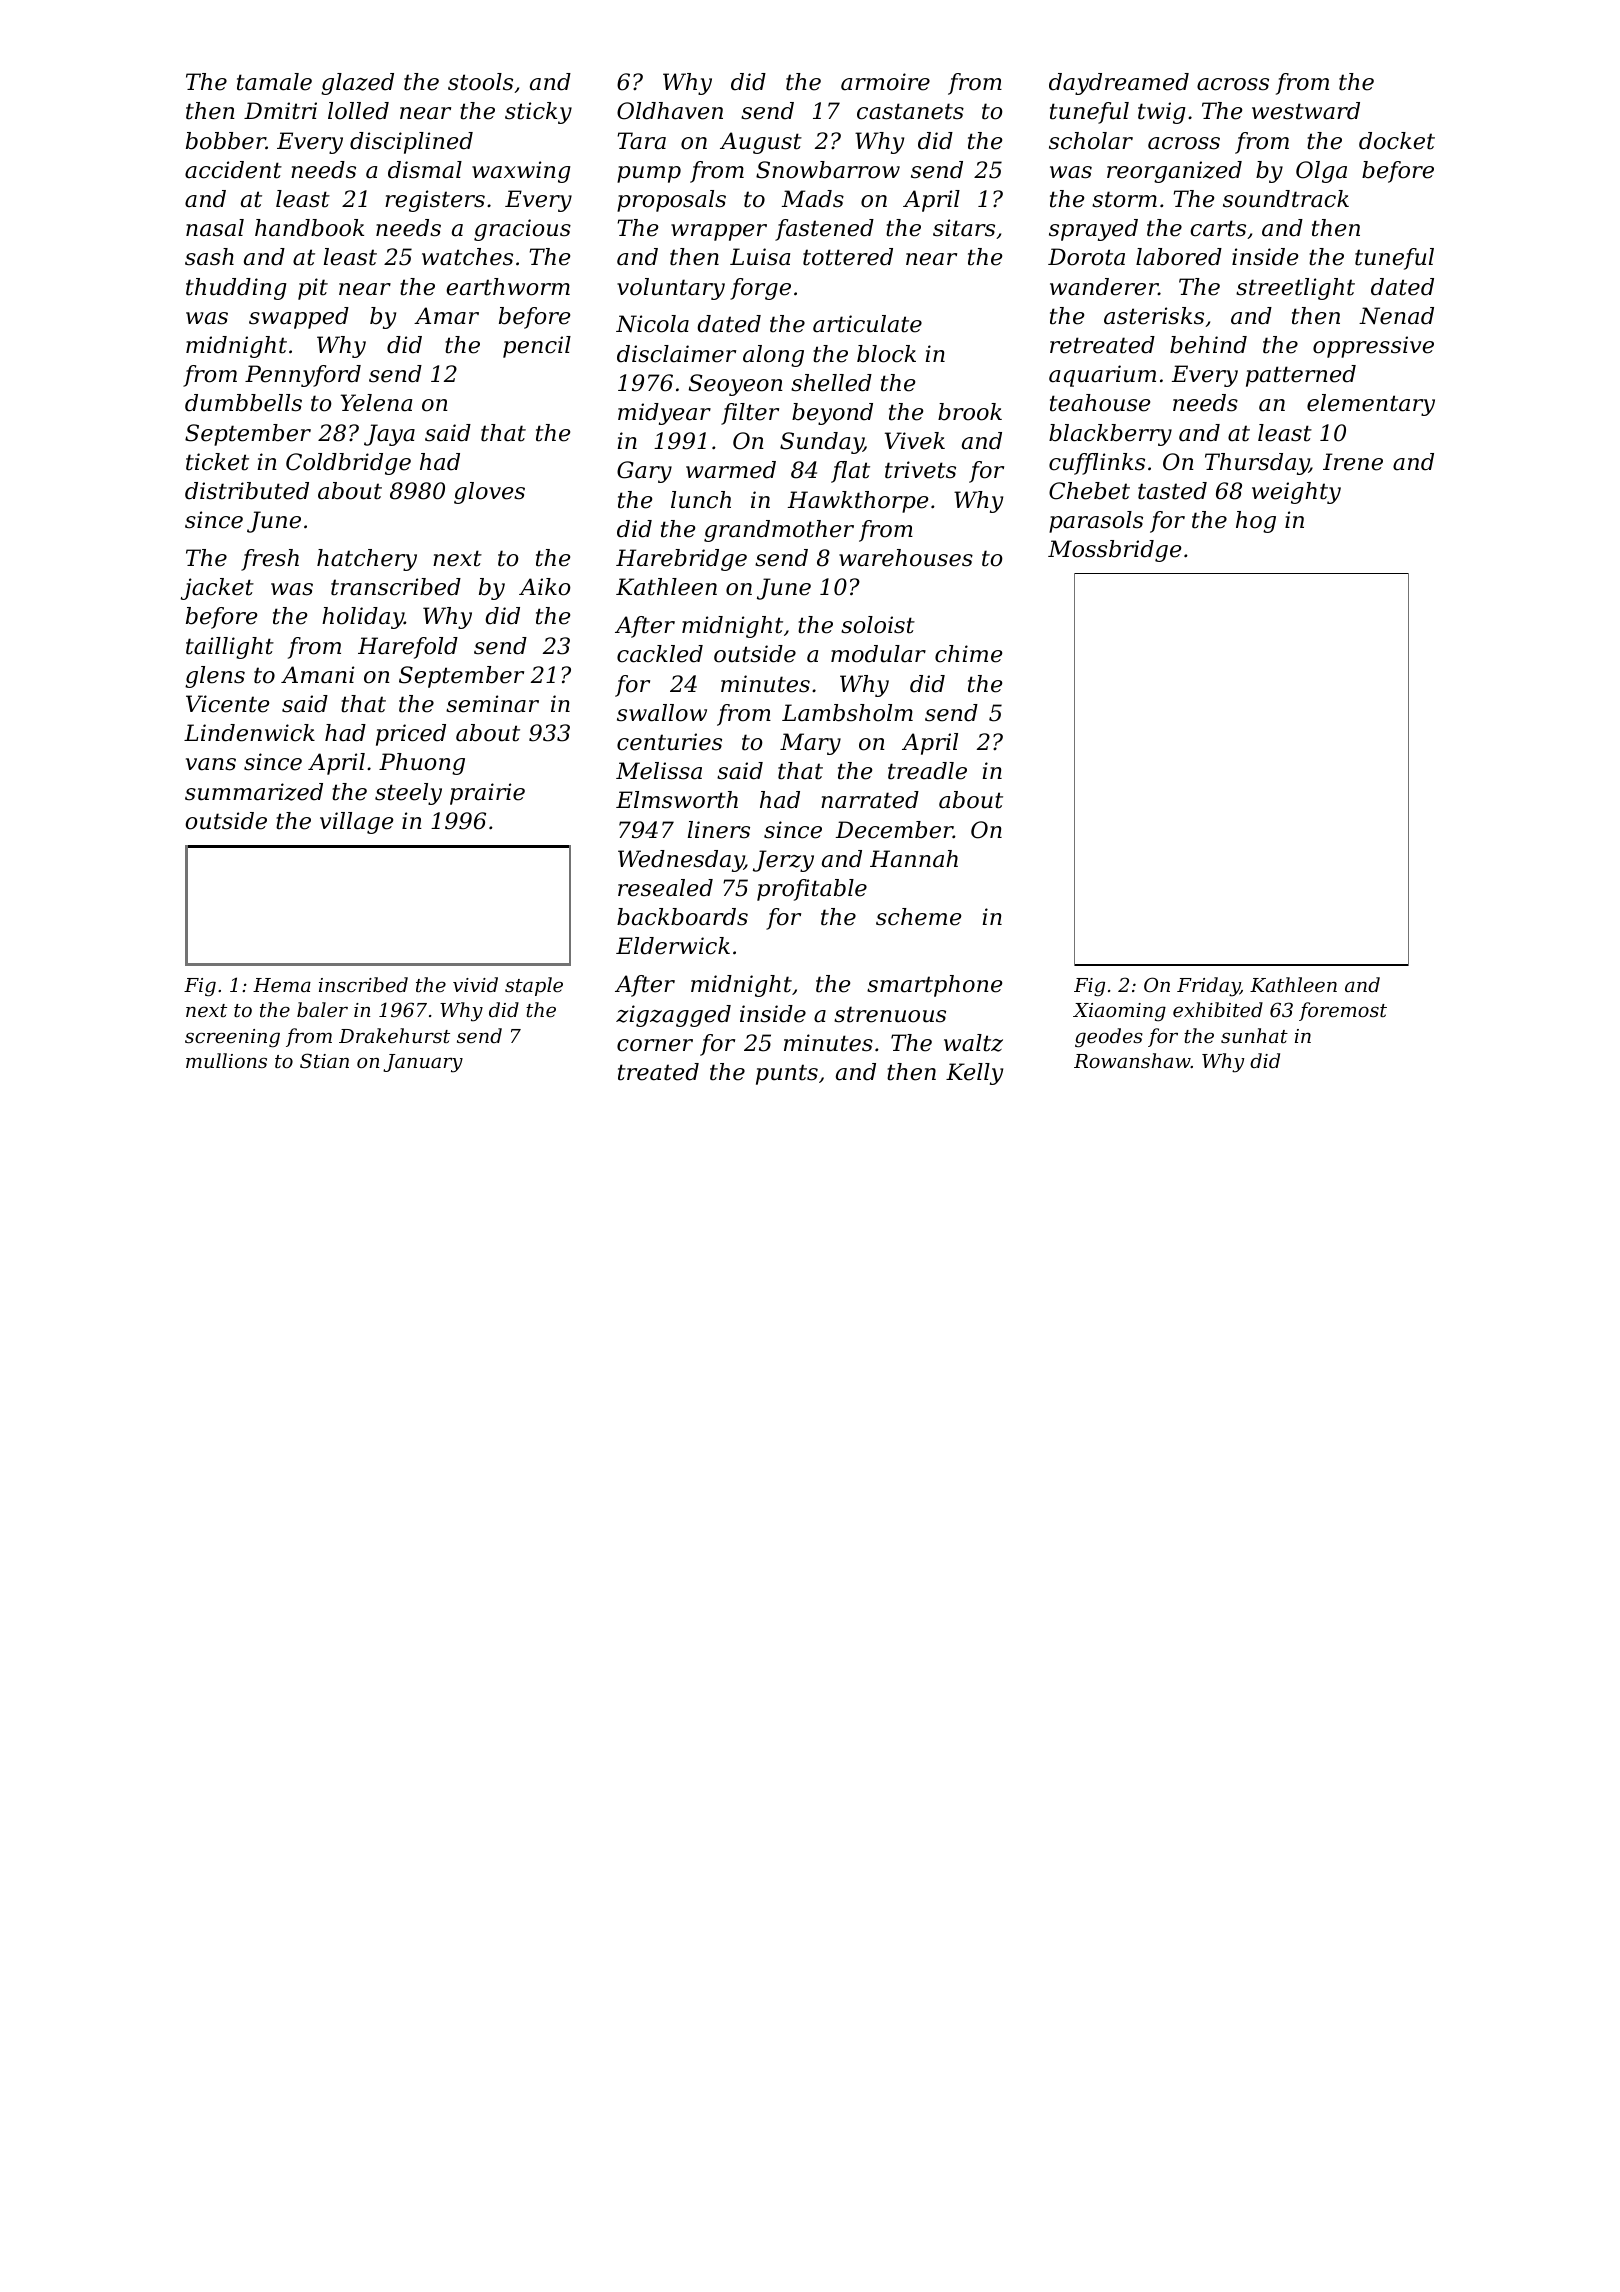 The width and height of the screenshot is (1620, 2292). What do you see at coordinates (676, 354) in the screenshot?
I see `disclaimer` at bounding box center [676, 354].
